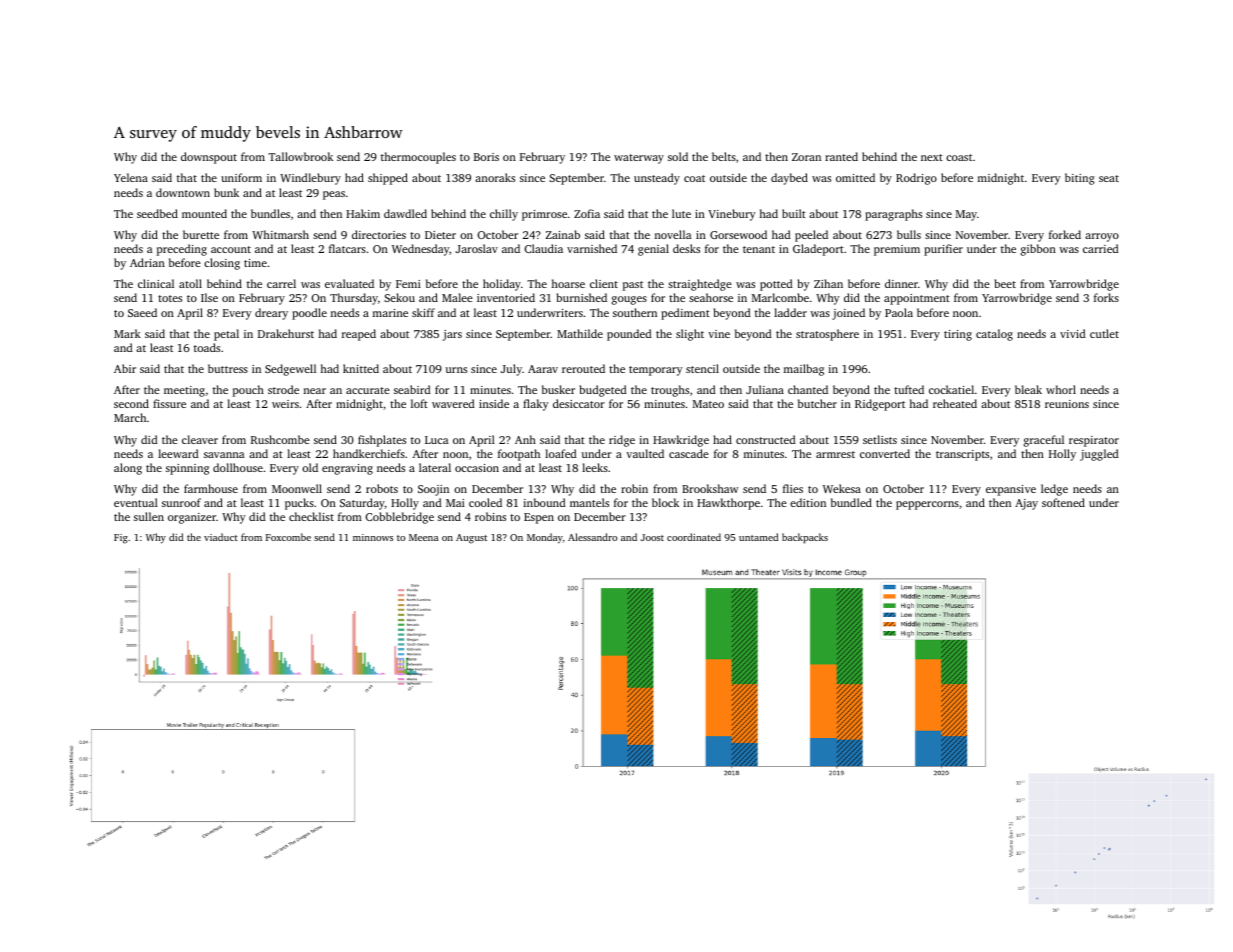 The width and height of the page is (1233, 952). What do you see at coordinates (700, 285) in the page?
I see `straightedge` at bounding box center [700, 285].
